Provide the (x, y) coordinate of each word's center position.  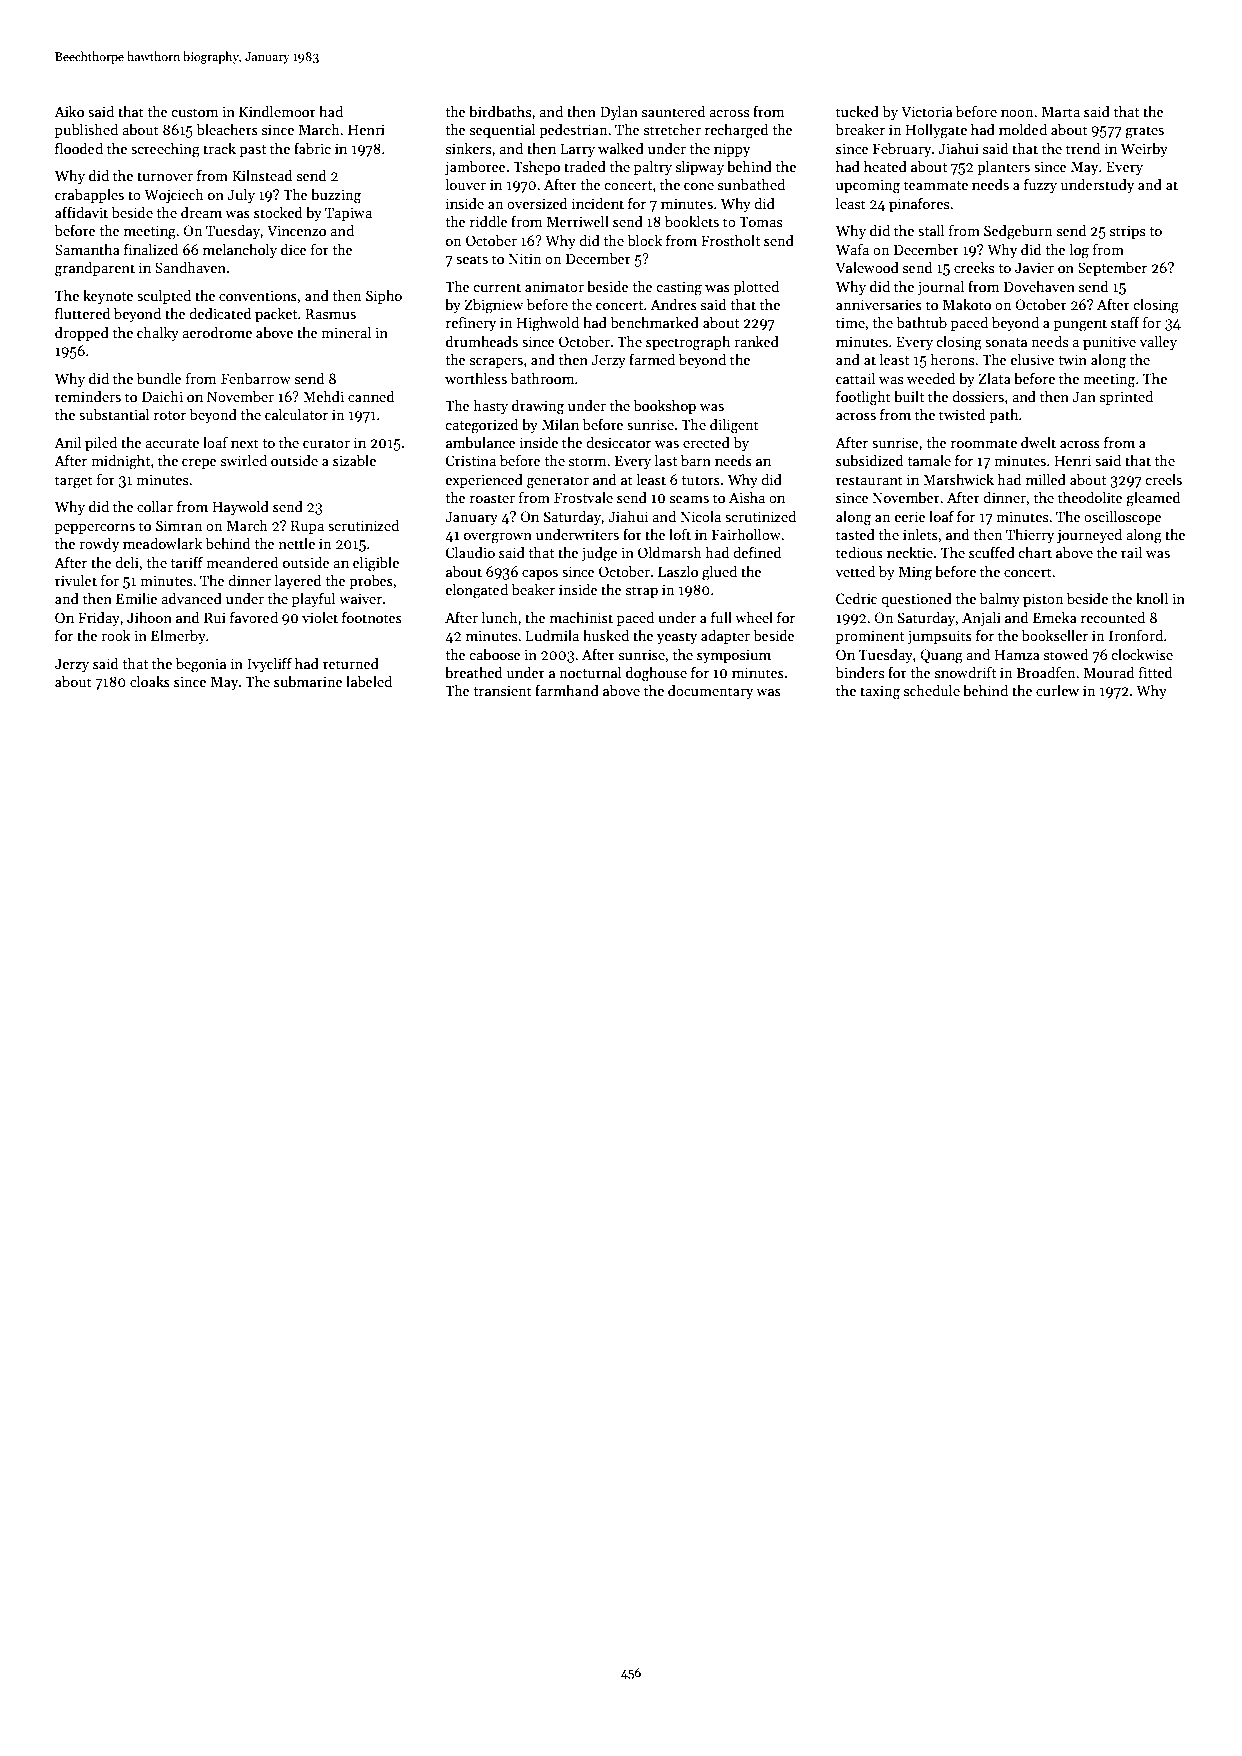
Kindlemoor (277, 111)
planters (1003, 168)
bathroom (542, 378)
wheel (754, 617)
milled (1046, 479)
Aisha (747, 497)
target (74, 482)
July (241, 196)
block (644, 240)
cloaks (150, 681)
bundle (159, 378)
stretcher (672, 129)
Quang (941, 656)
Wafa (852, 249)
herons (952, 359)
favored (254, 617)
